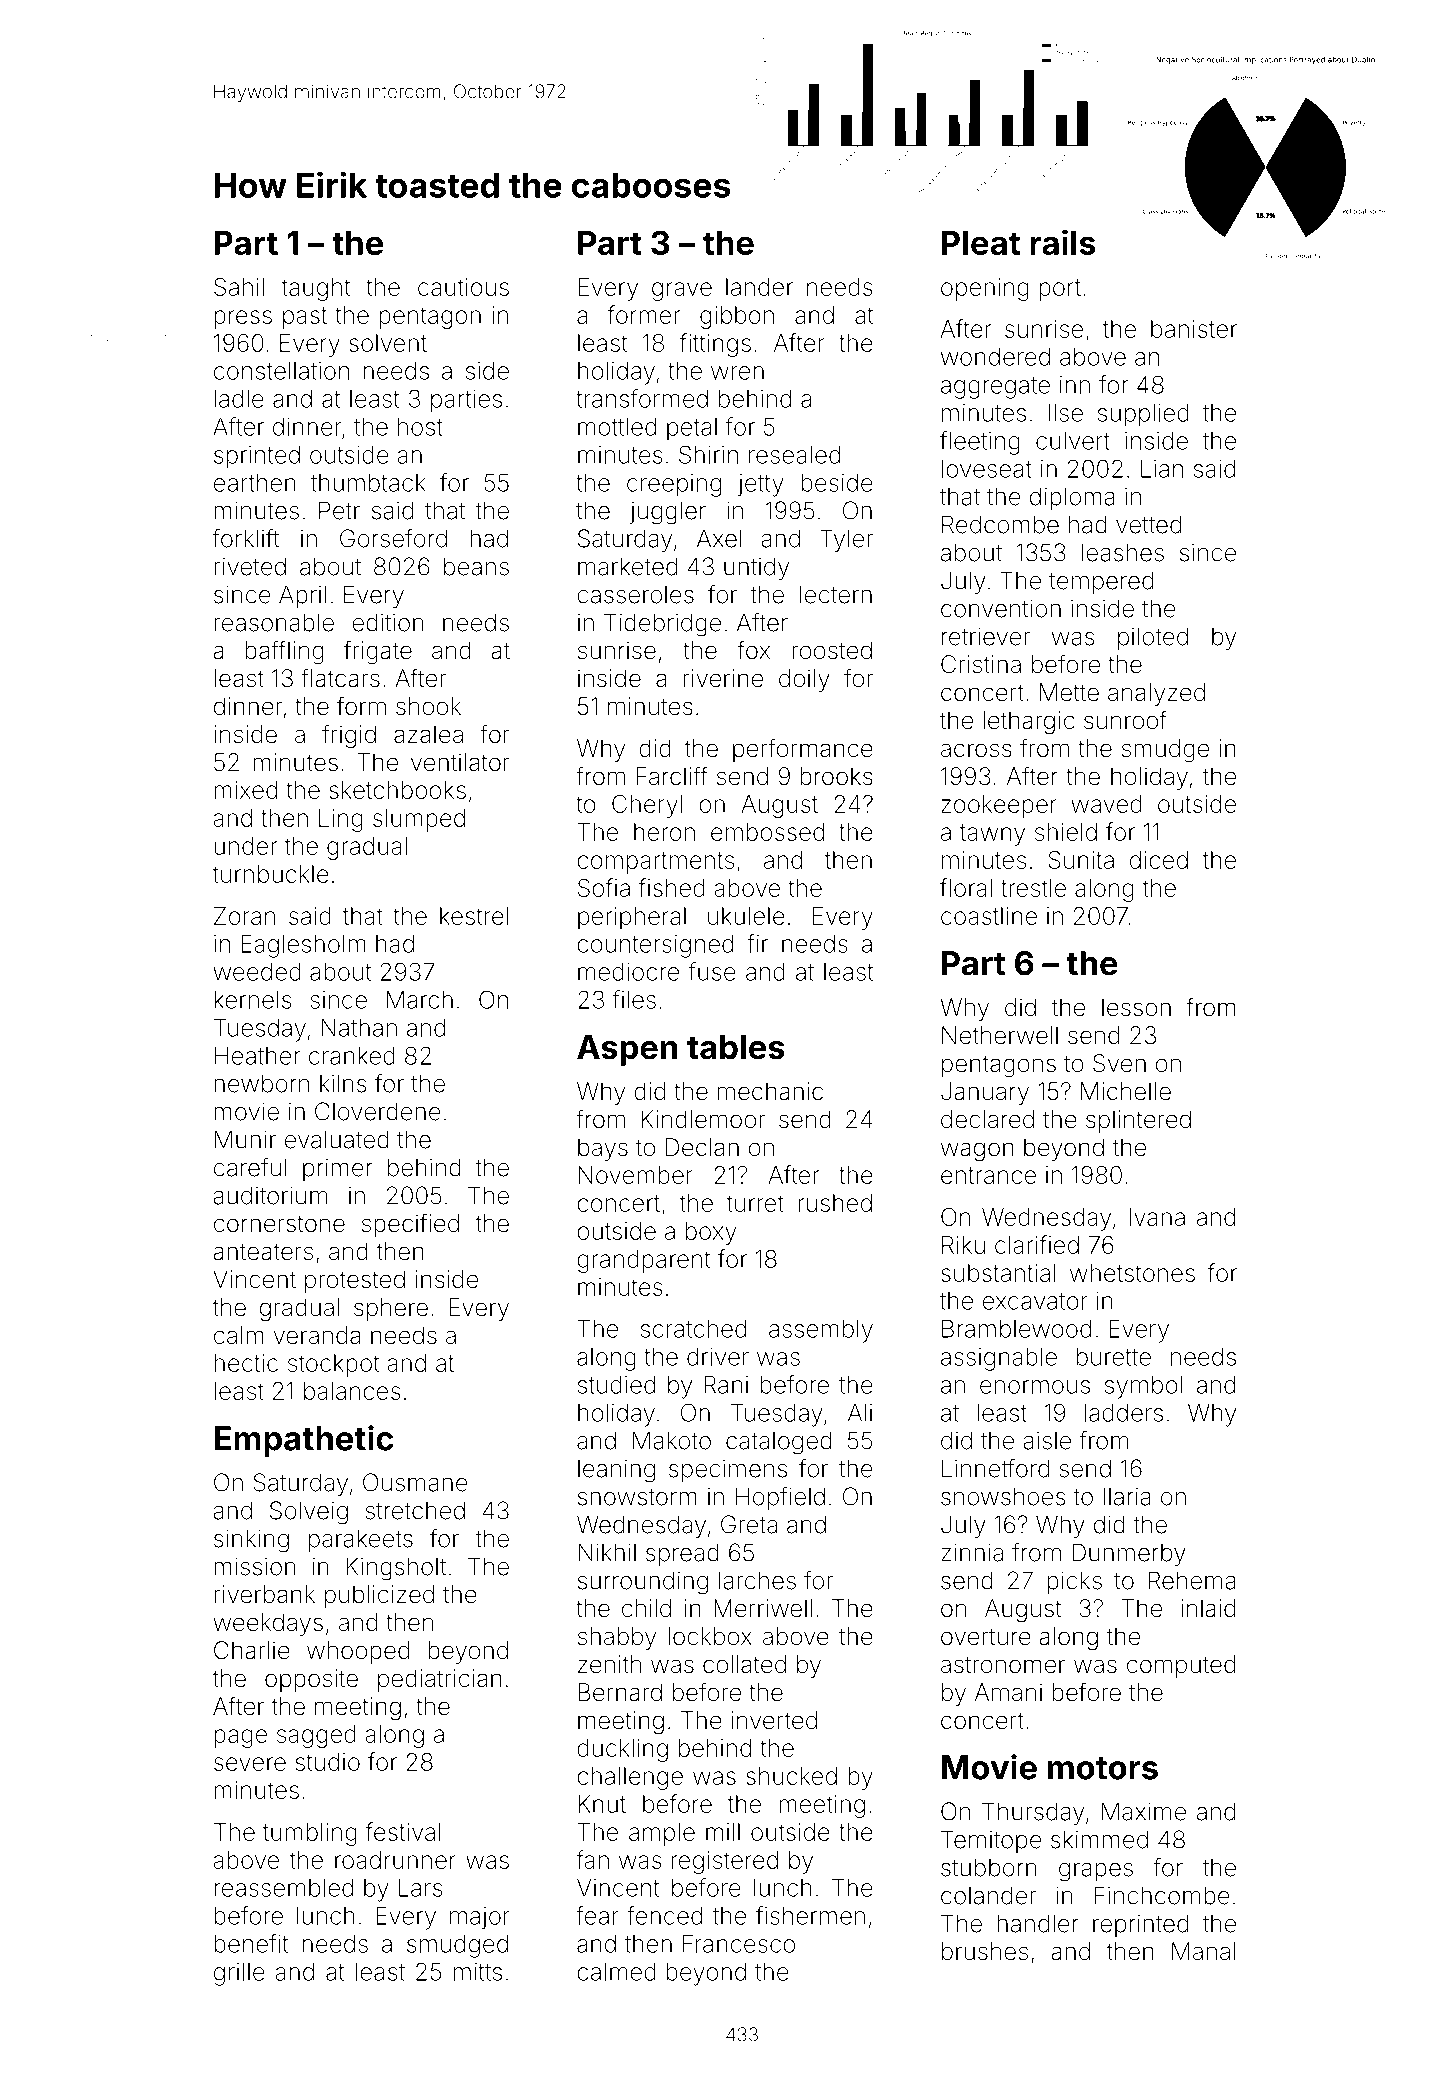  Describe the element at coordinates (682, 291) in the document. I see `grave` at that location.
